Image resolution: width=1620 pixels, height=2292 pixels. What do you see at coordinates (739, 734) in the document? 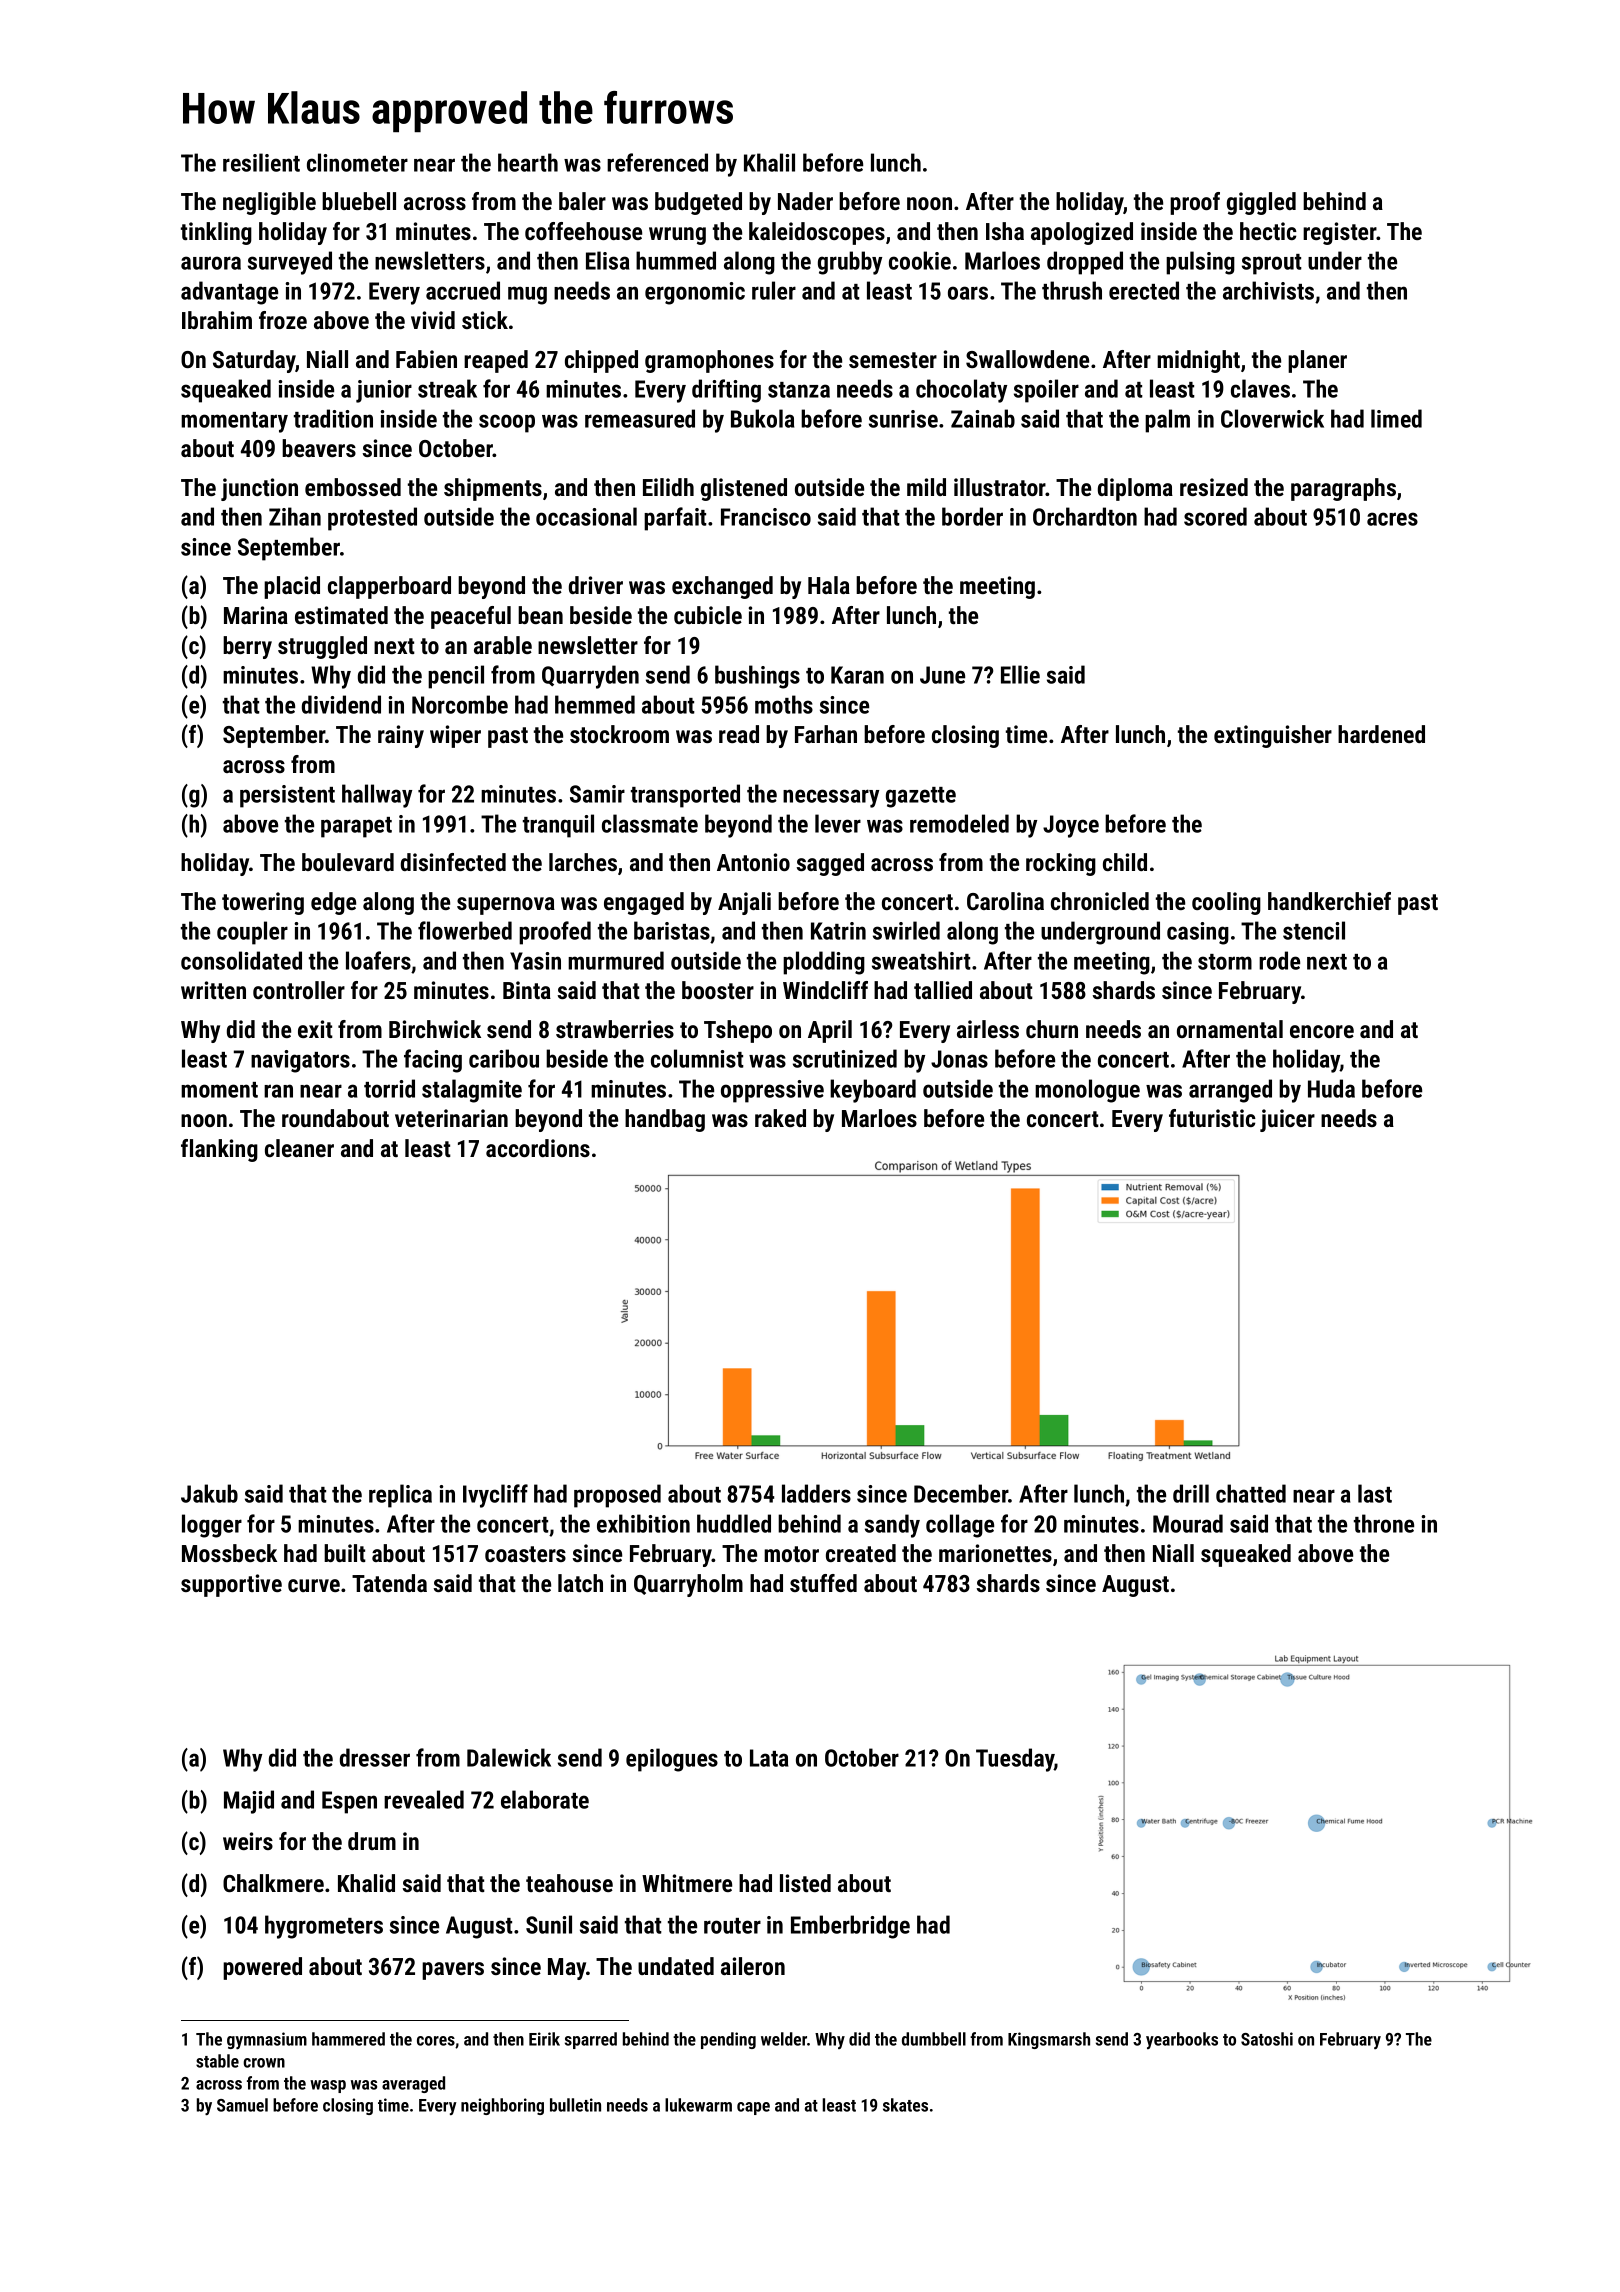
I see `read` at bounding box center [739, 734].
